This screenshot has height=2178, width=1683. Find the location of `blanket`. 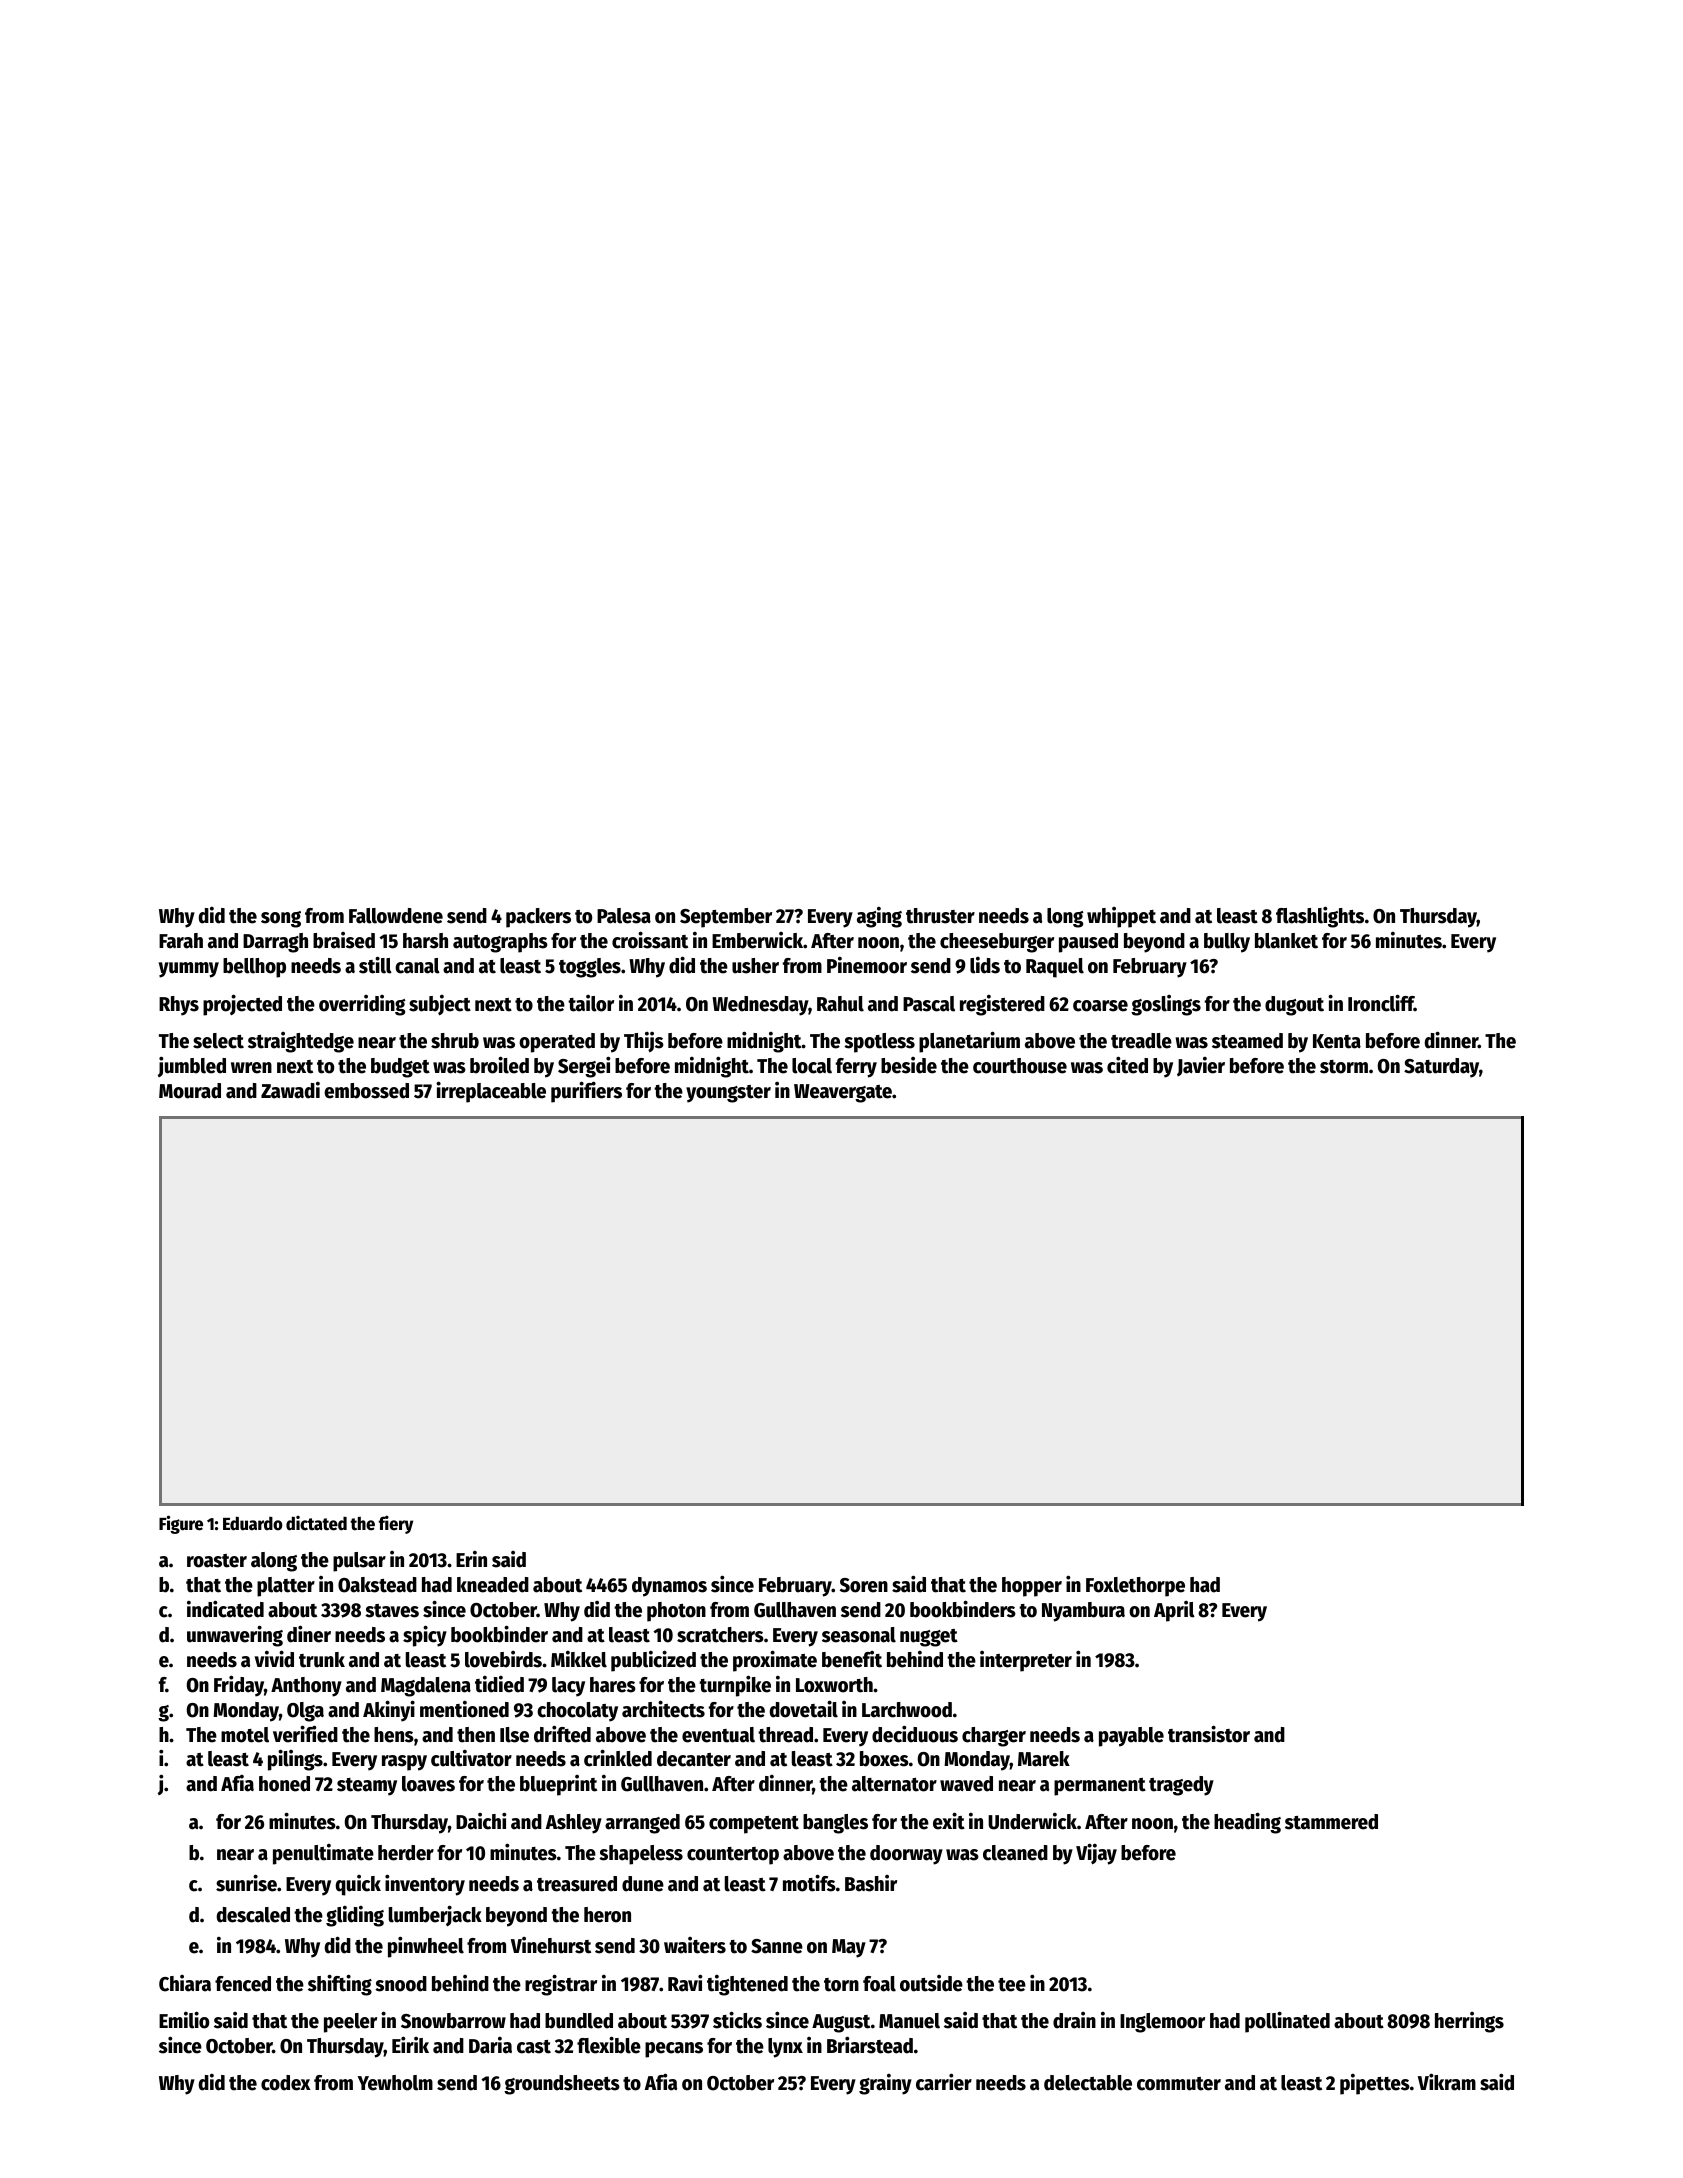

blanket is located at coordinates (1286, 941).
